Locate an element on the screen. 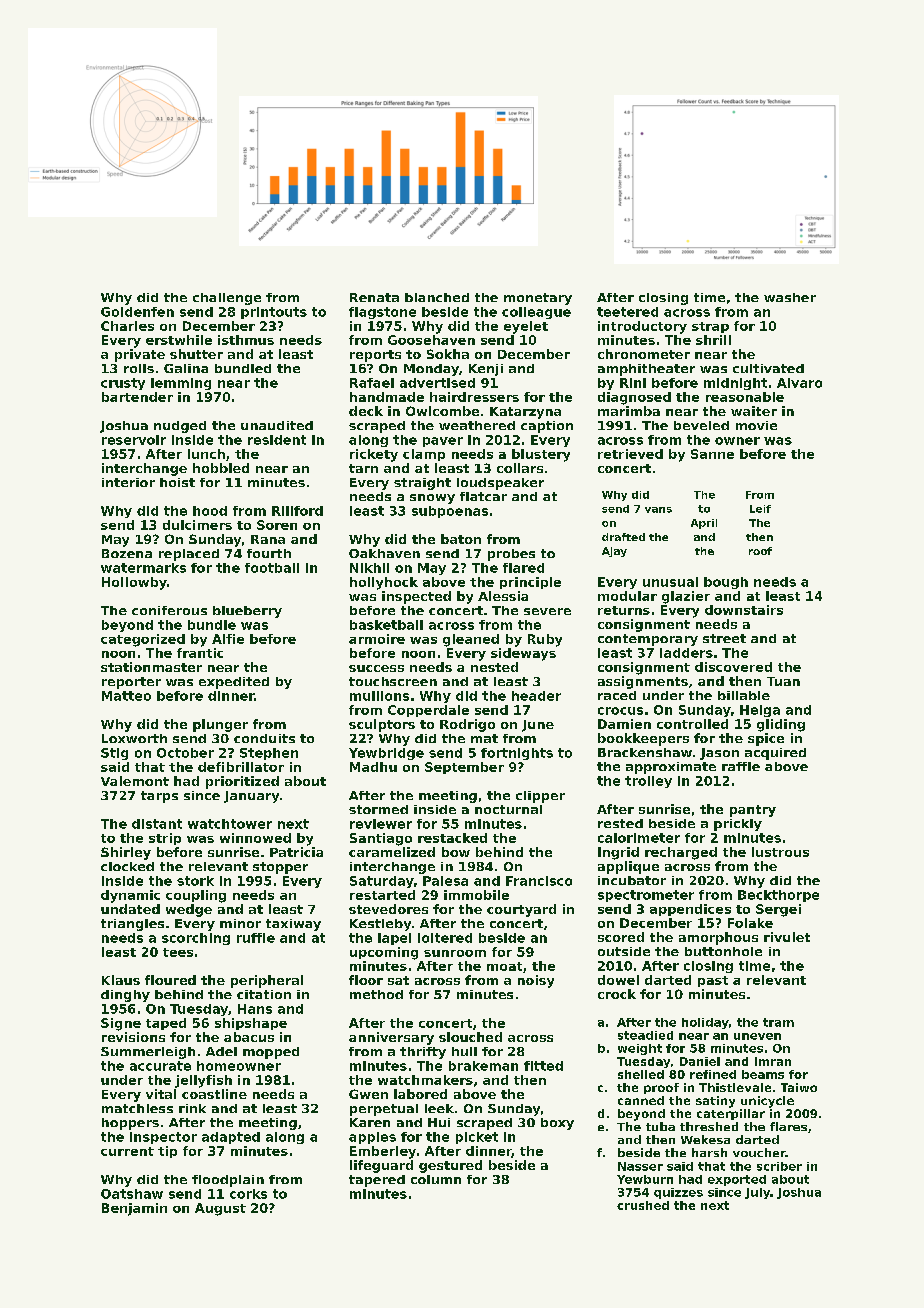 This screenshot has width=924, height=1308. unaudited is located at coordinates (277, 425).
